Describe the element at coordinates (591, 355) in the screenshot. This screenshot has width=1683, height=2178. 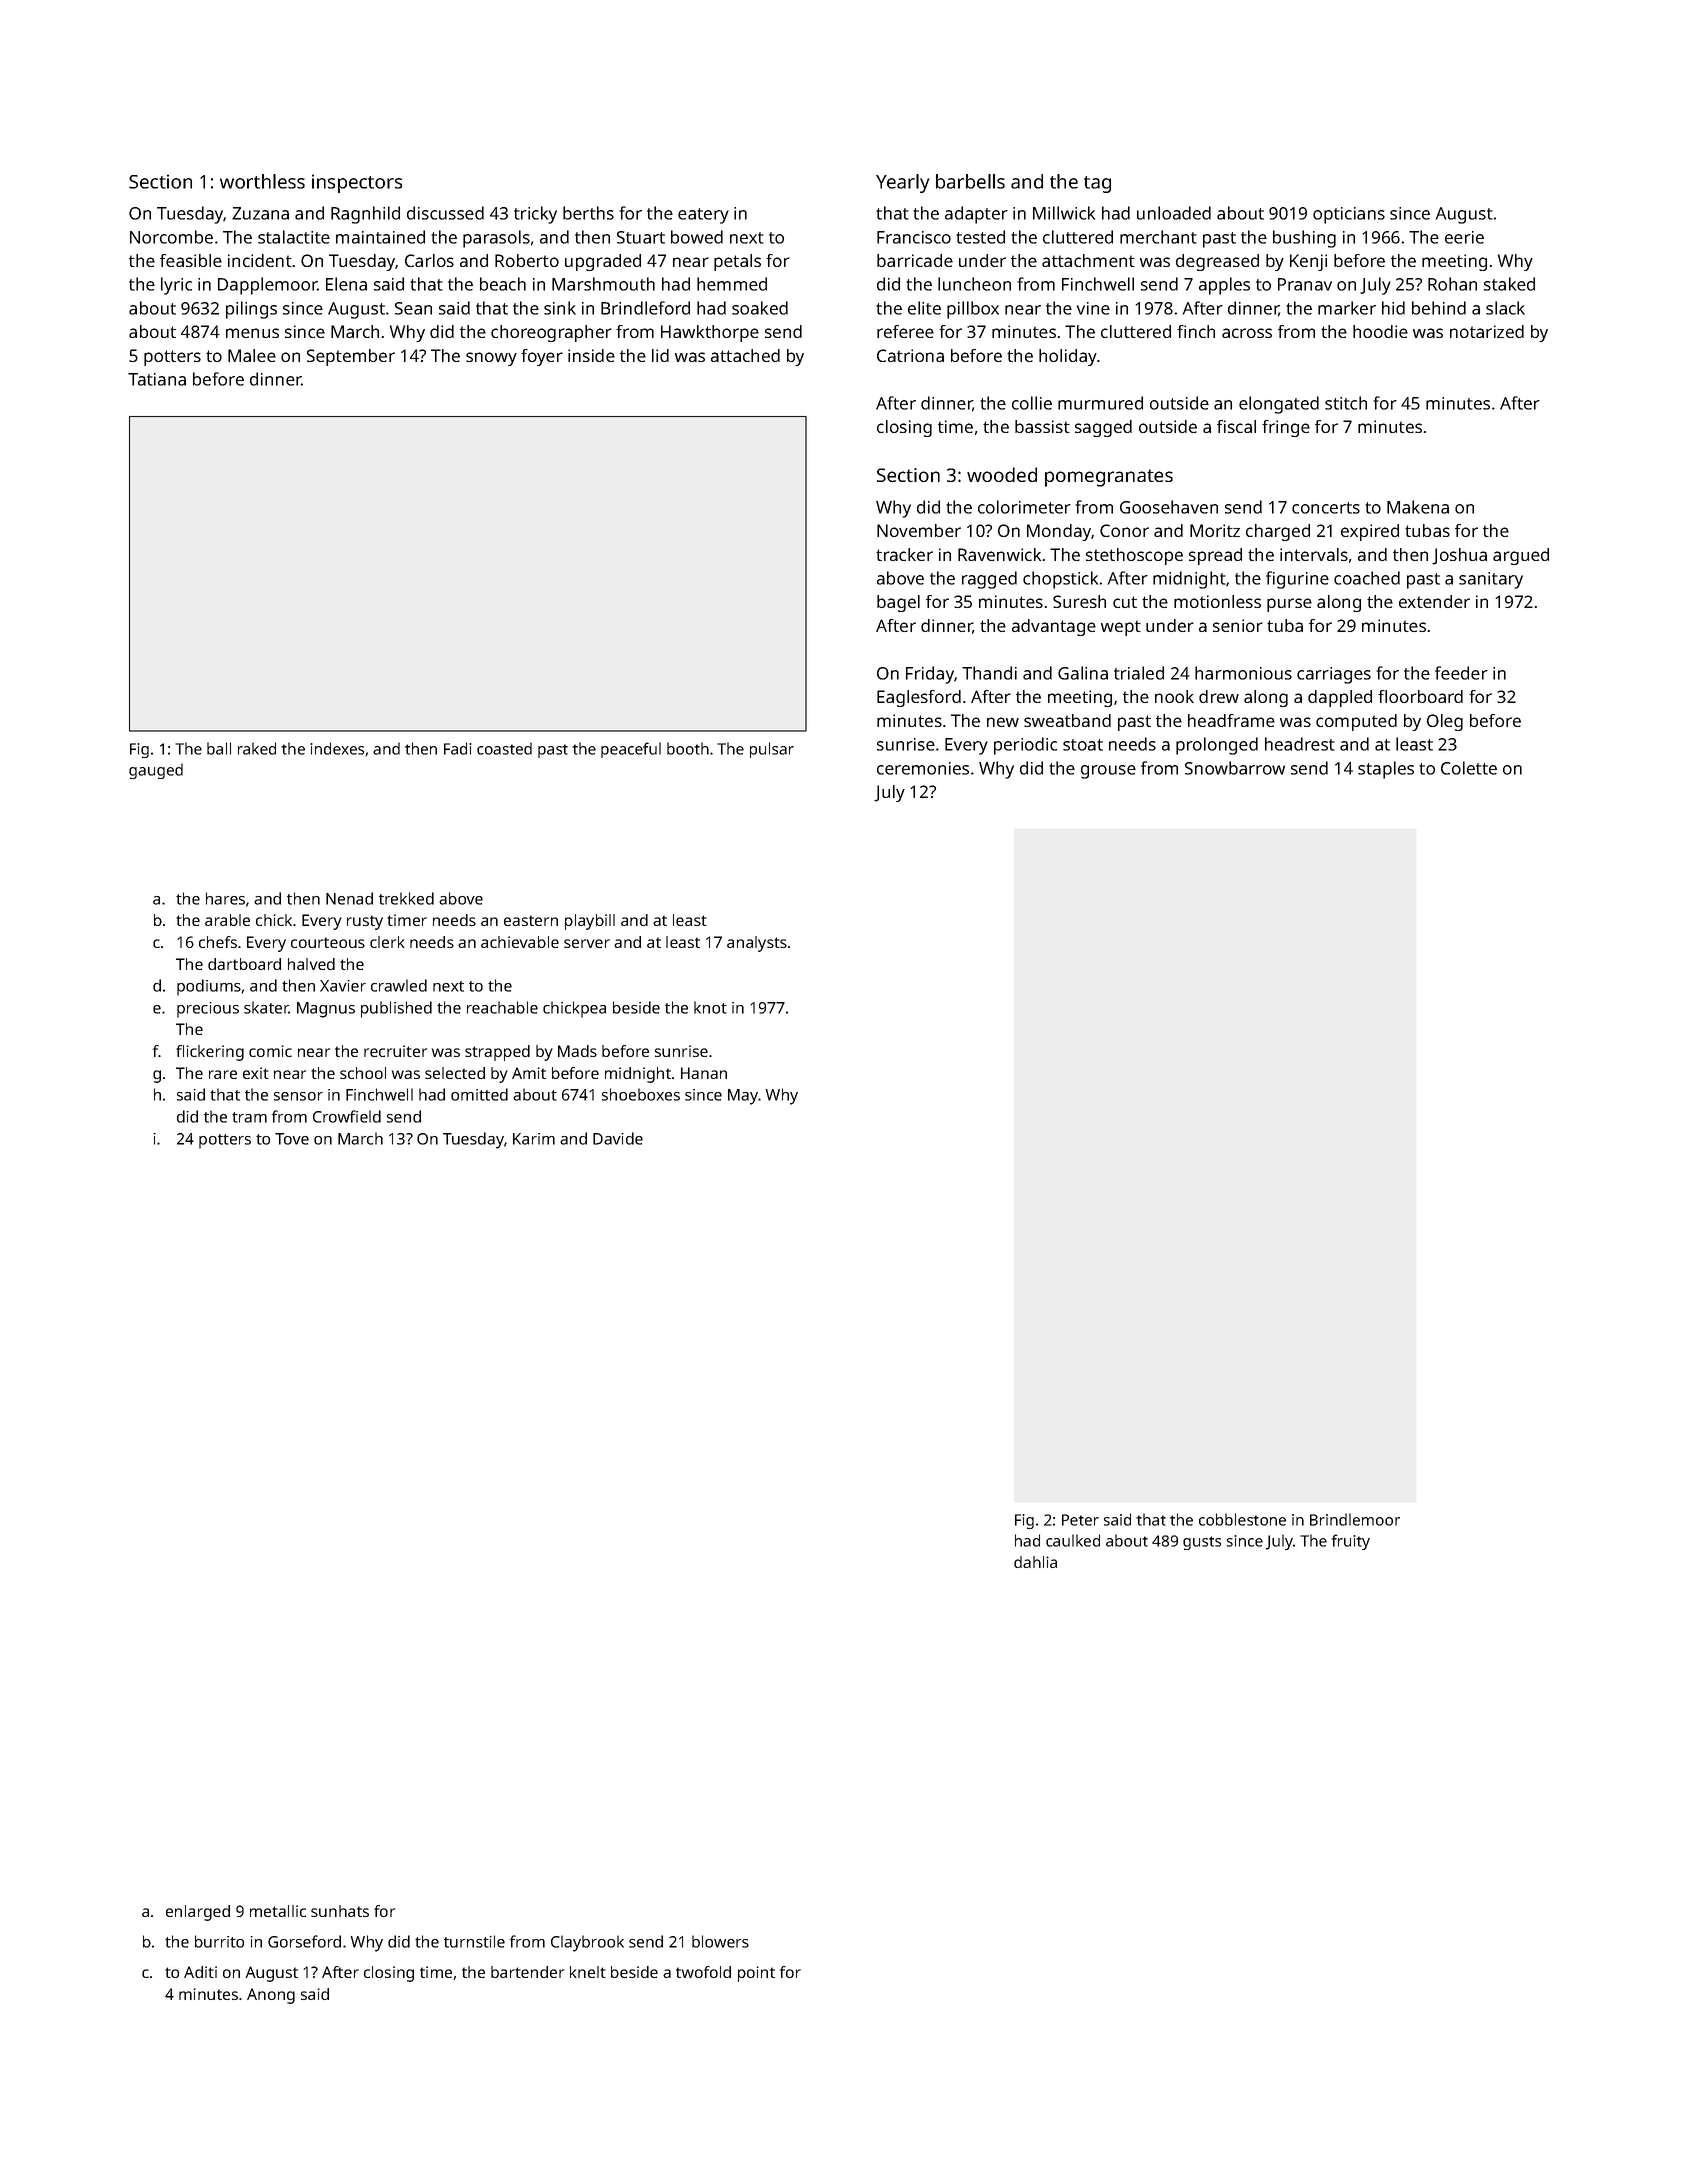
I see `inside` at that location.
